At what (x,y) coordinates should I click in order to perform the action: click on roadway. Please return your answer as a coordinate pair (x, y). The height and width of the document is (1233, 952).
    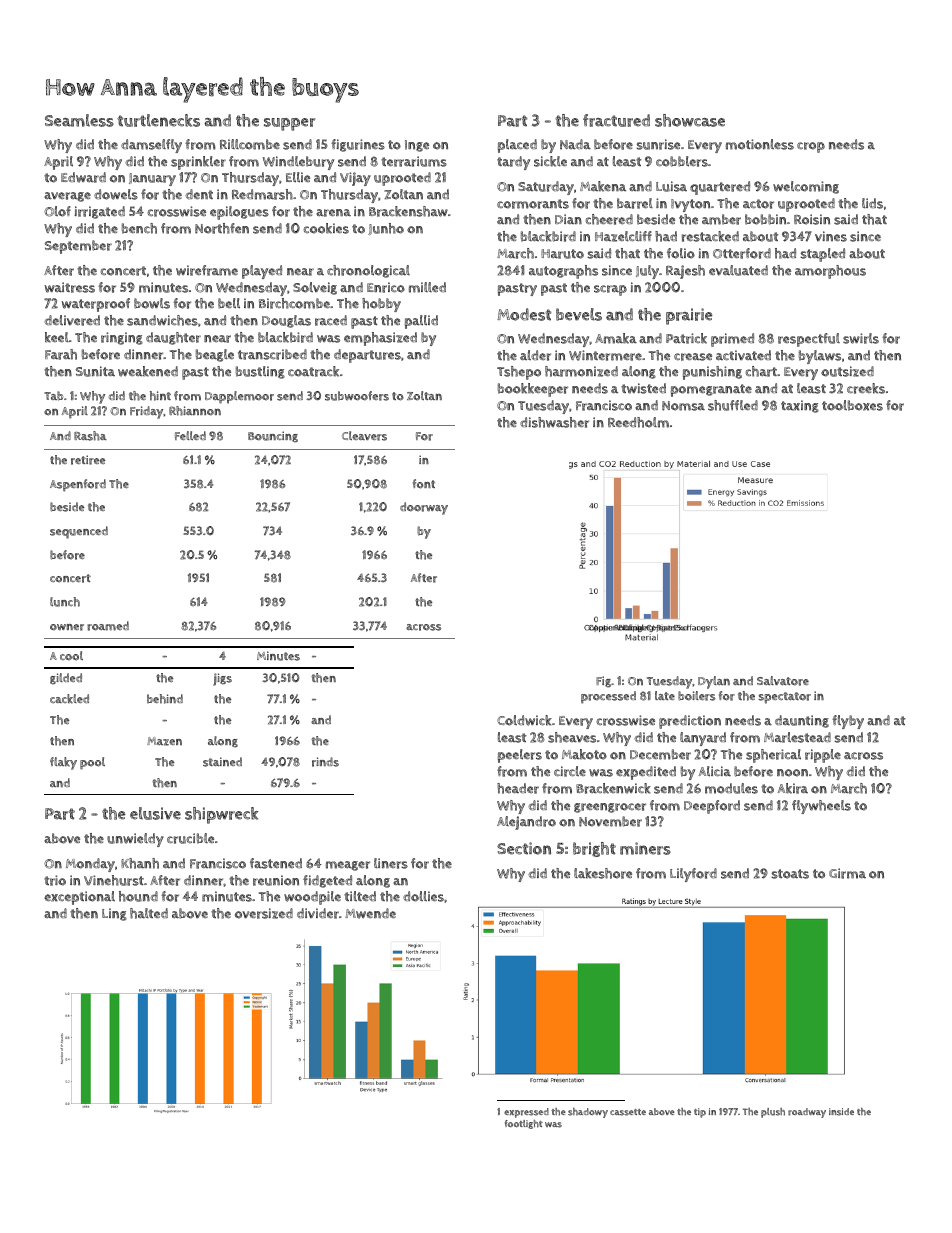
    Looking at the image, I should click on (807, 1113).
